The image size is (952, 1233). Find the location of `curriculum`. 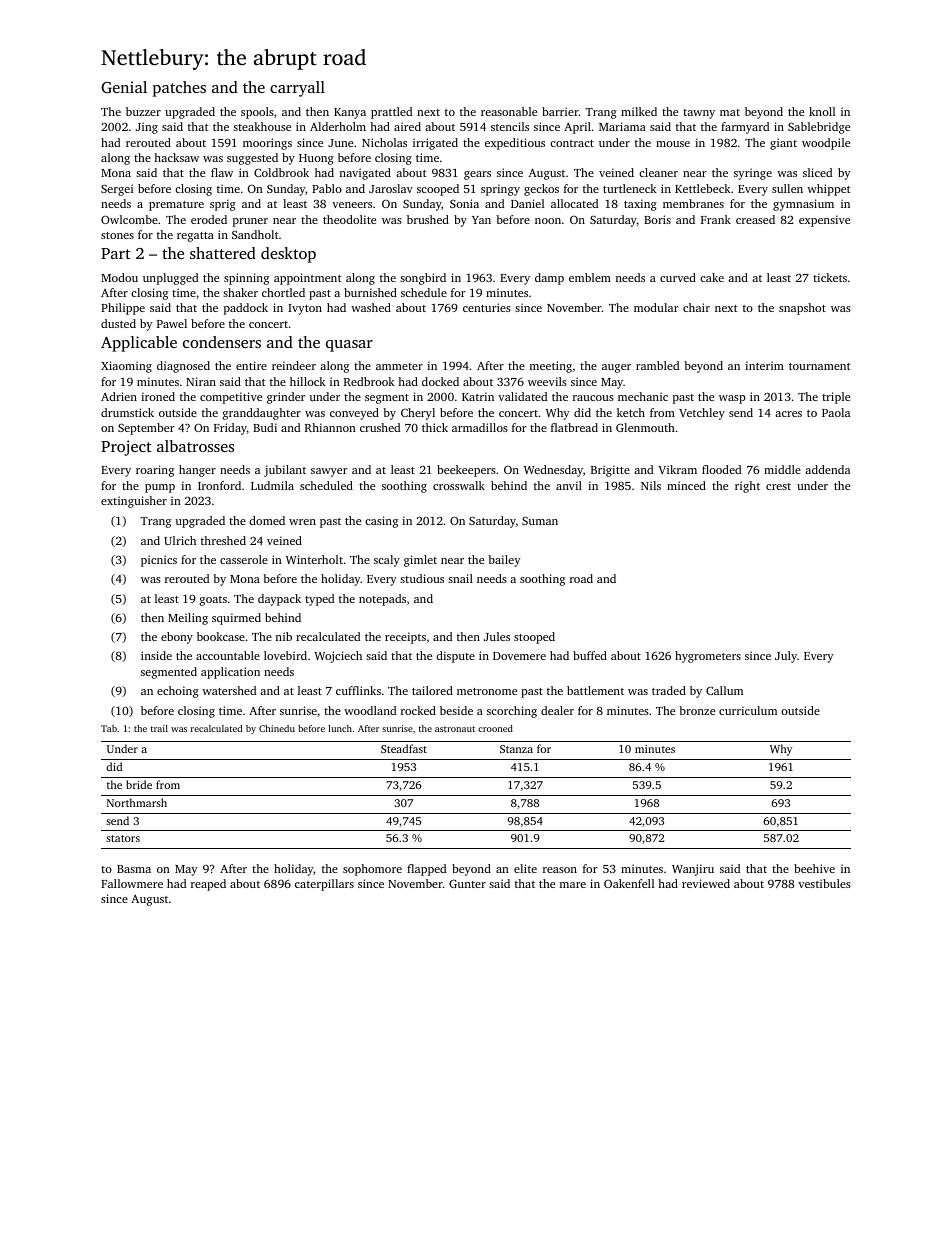

curriculum is located at coordinates (748, 710).
